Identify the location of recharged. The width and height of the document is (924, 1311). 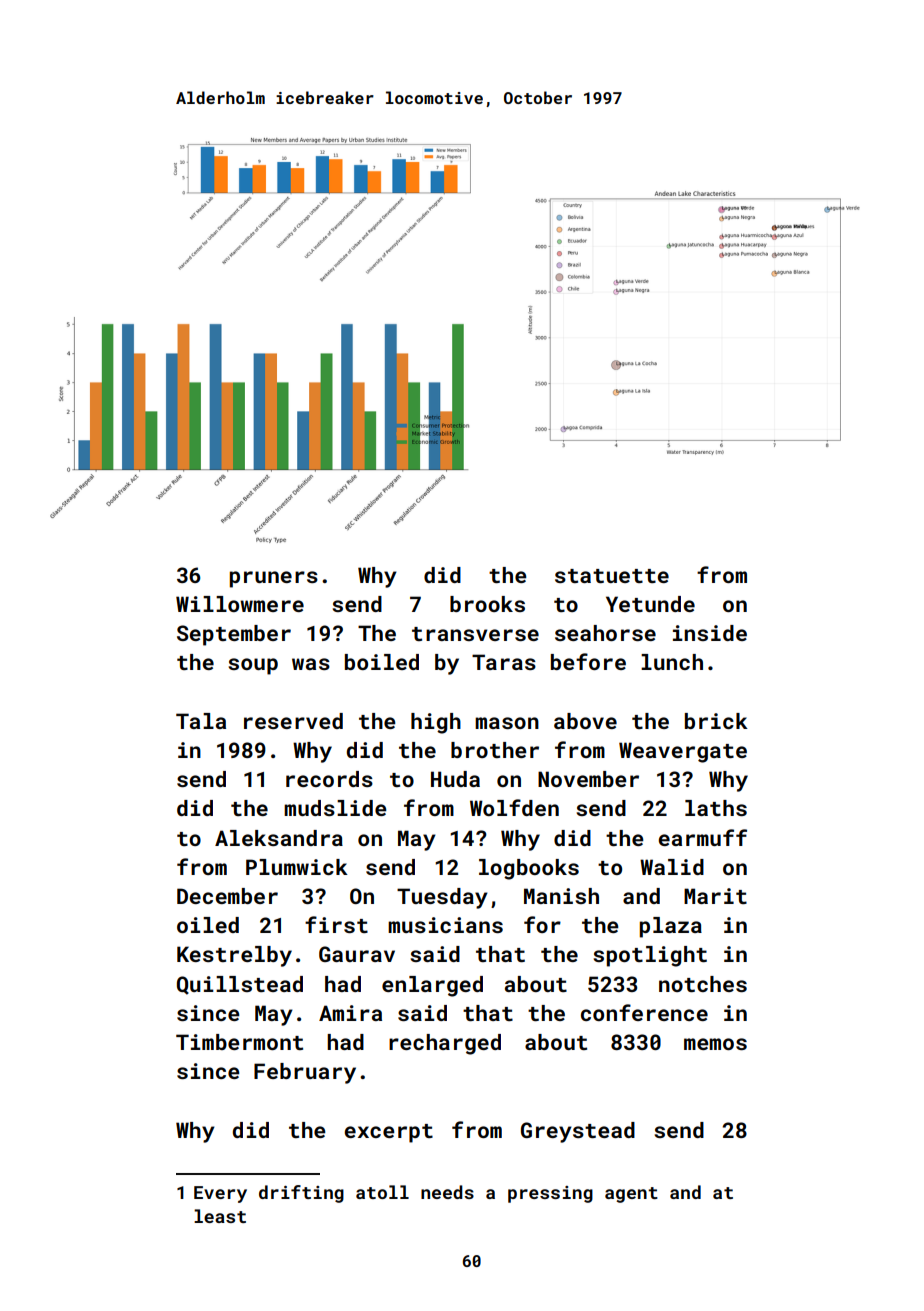
(445, 1044).
